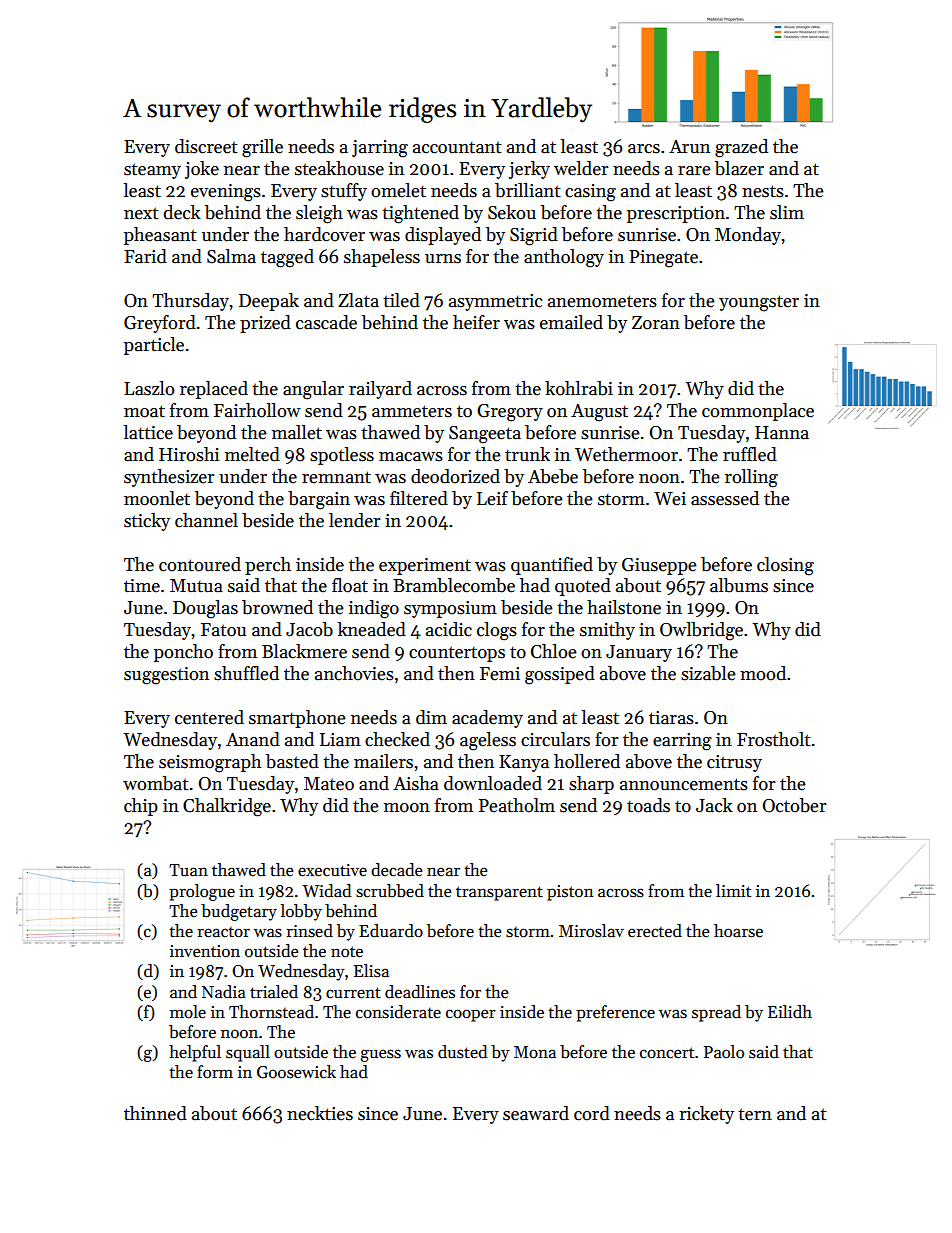 The height and width of the document is (1233, 952). What do you see at coordinates (355, 520) in the document?
I see `lender` at bounding box center [355, 520].
